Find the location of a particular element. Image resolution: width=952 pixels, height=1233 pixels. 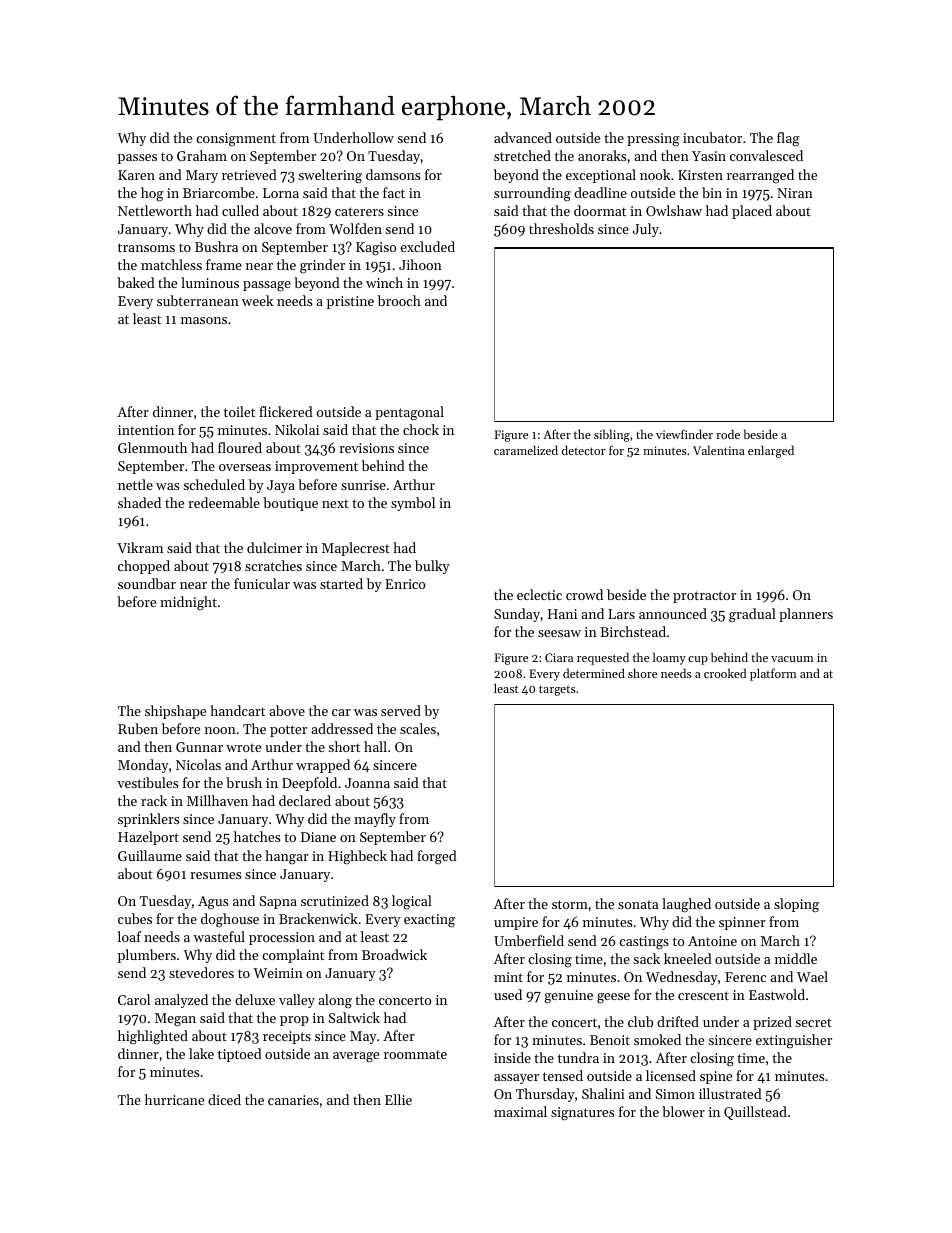

targets is located at coordinates (557, 690).
